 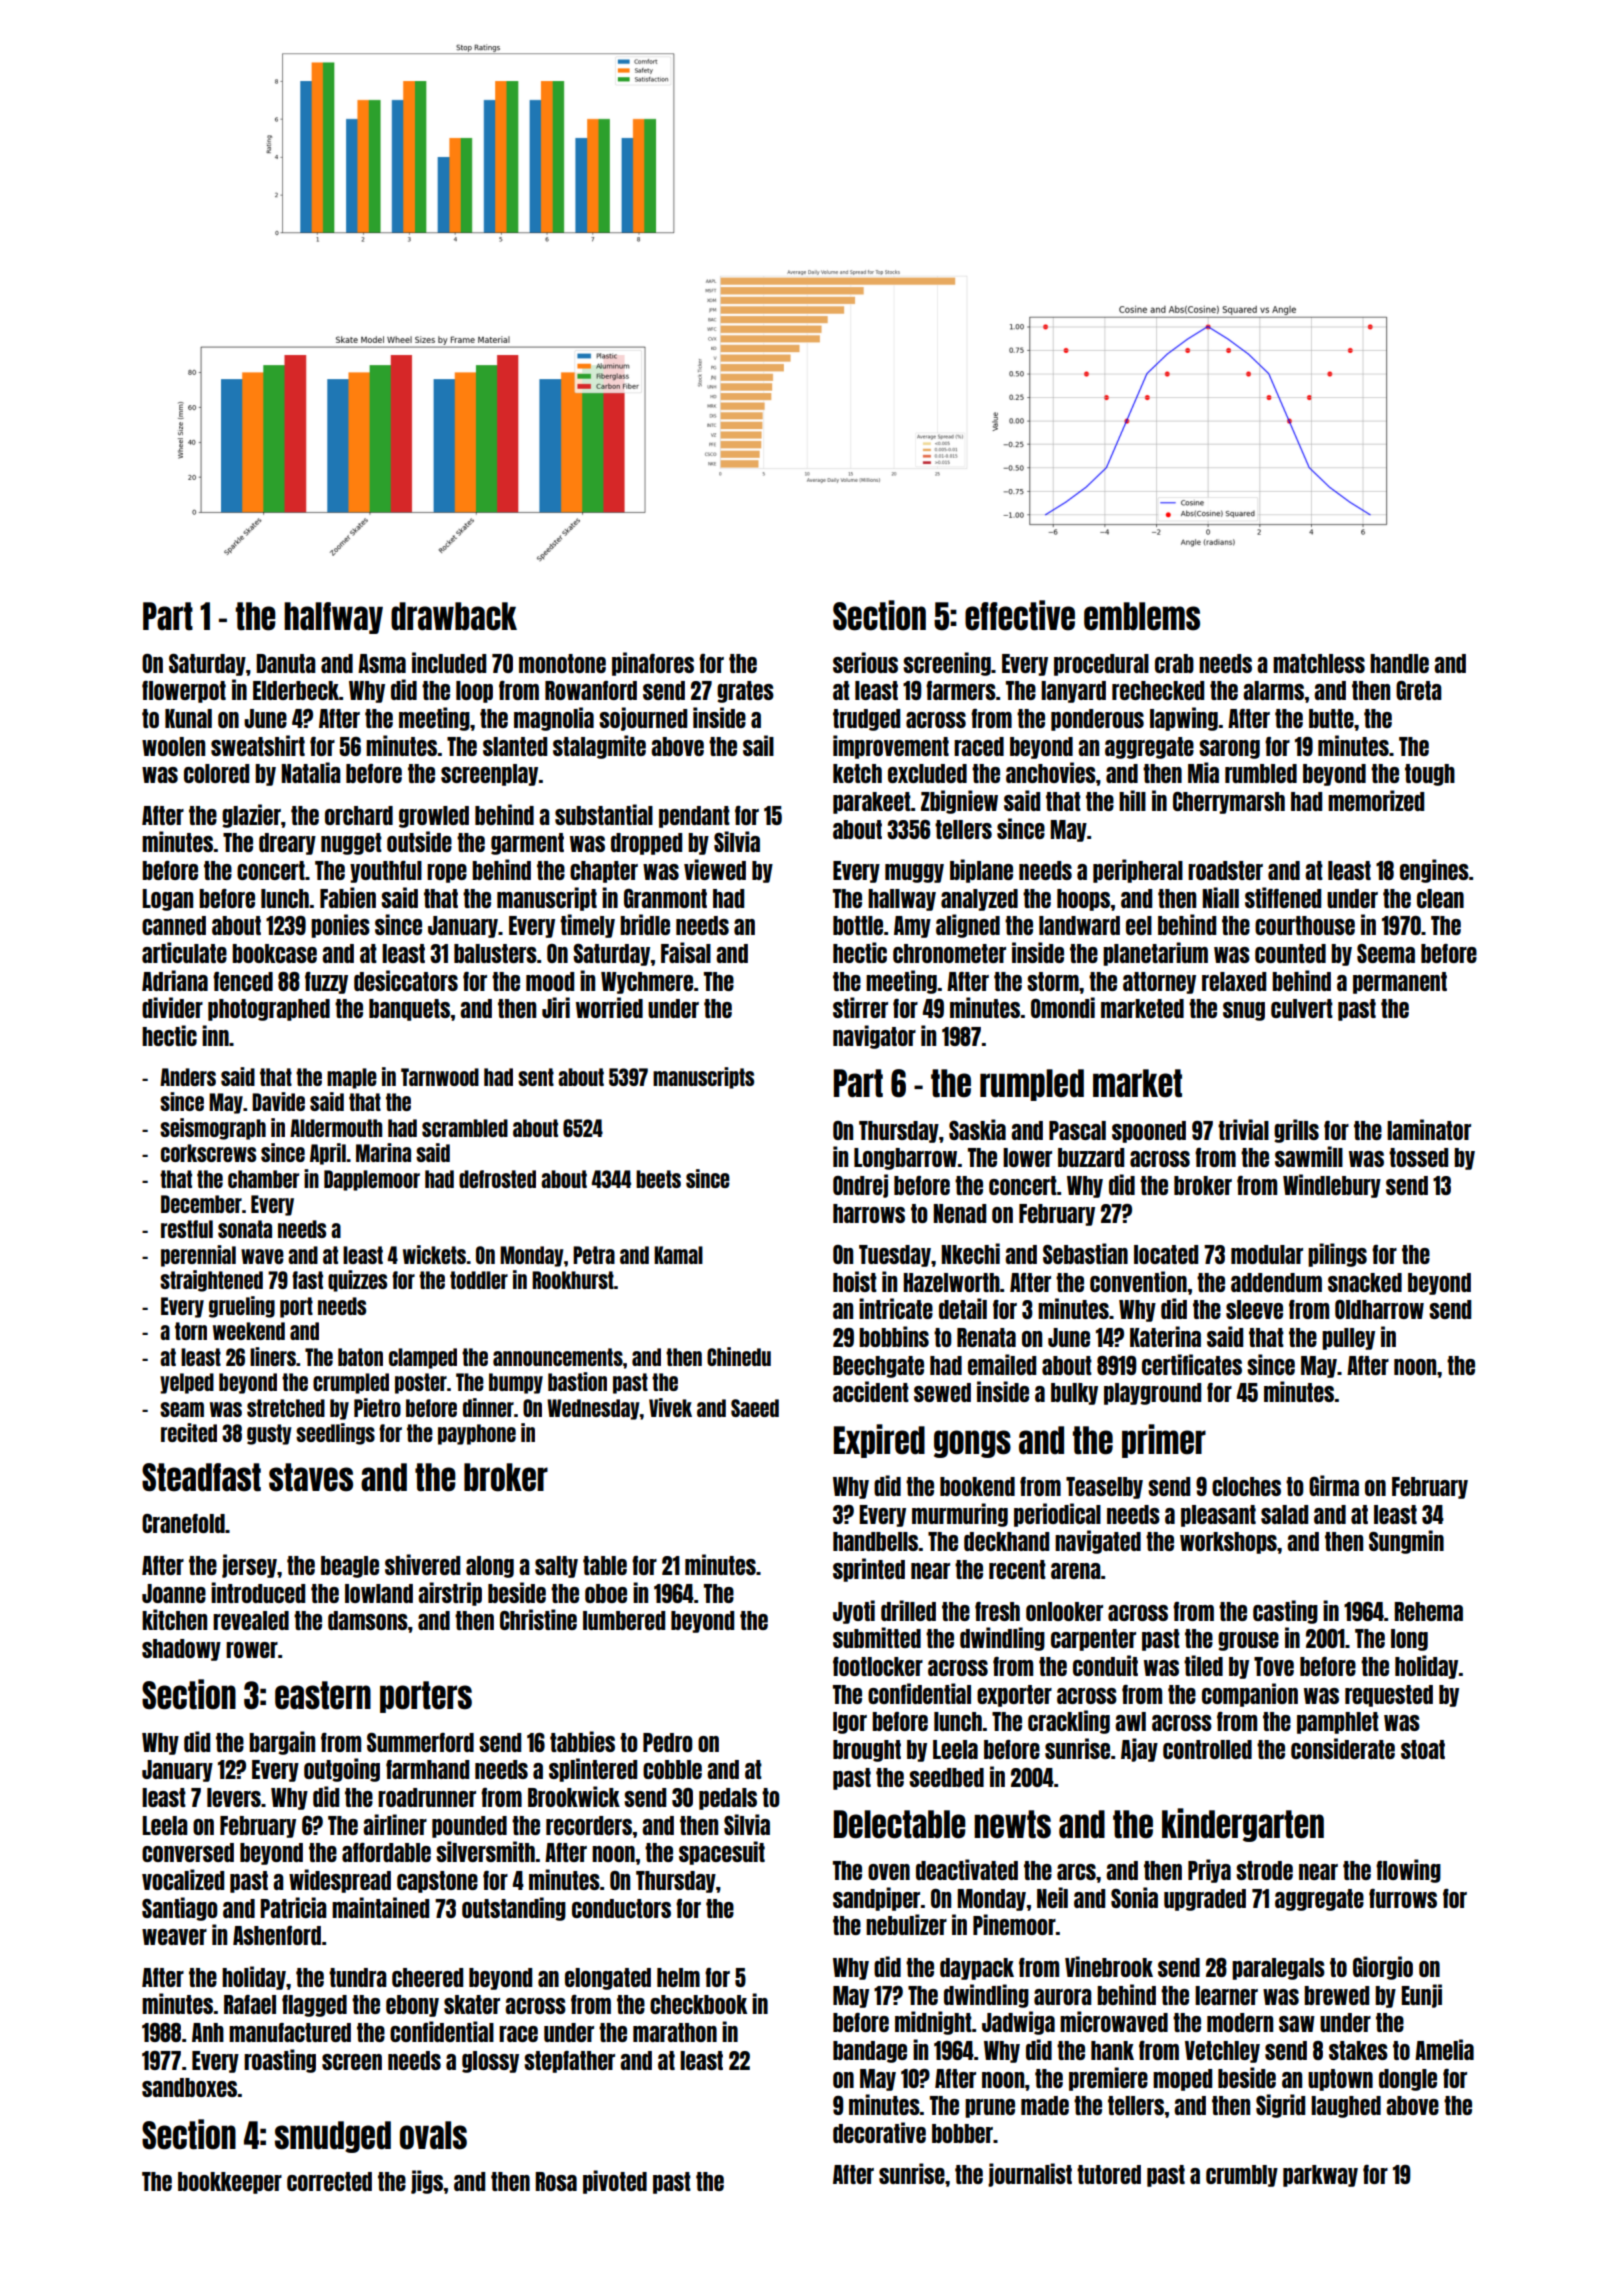 What do you see at coordinates (968, 926) in the page?
I see `aligned` at bounding box center [968, 926].
